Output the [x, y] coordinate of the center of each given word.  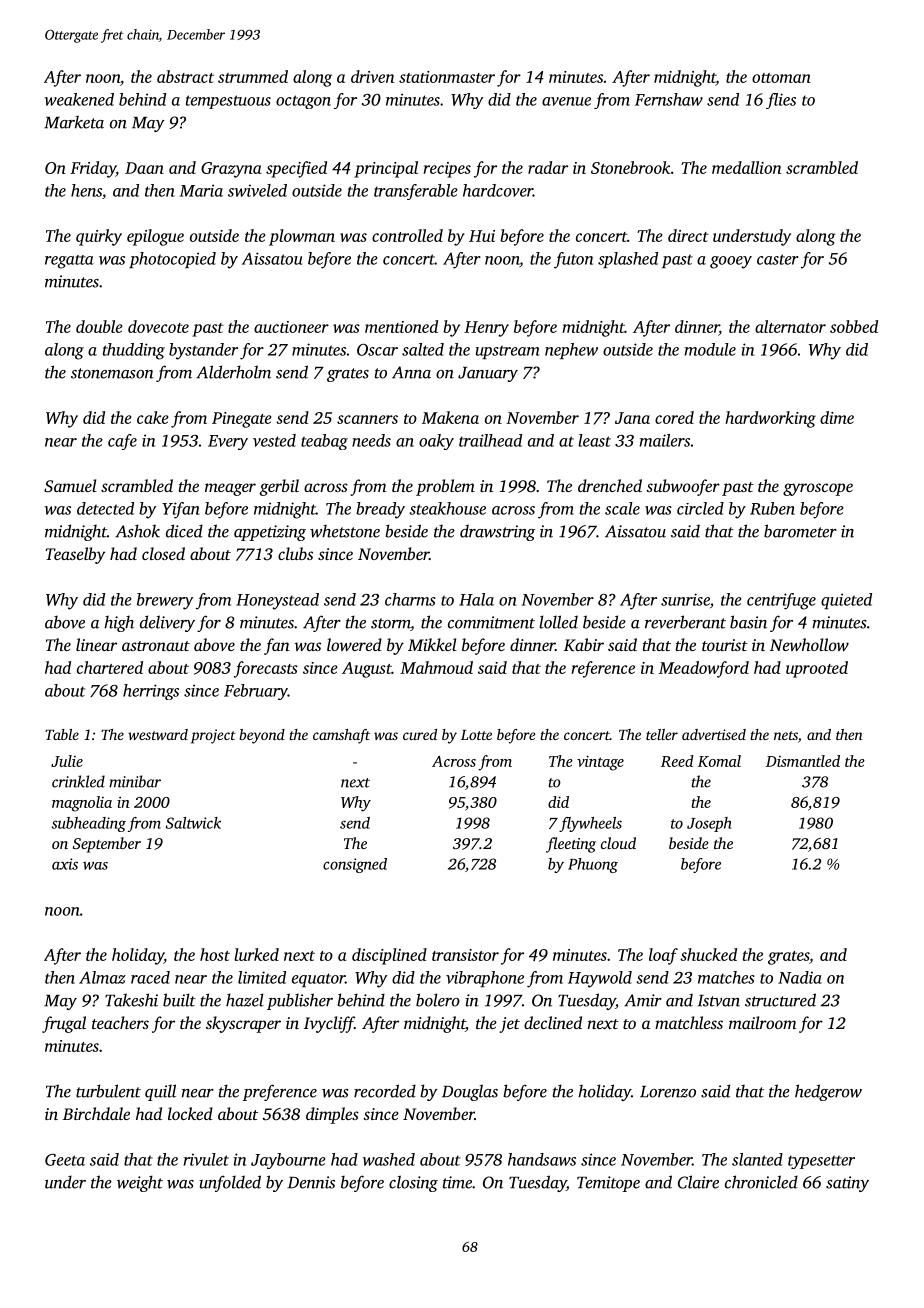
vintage [600, 763]
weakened [79, 99]
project [213, 736]
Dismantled [803, 761]
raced [150, 977]
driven [372, 76]
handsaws [542, 1159]
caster [778, 259]
